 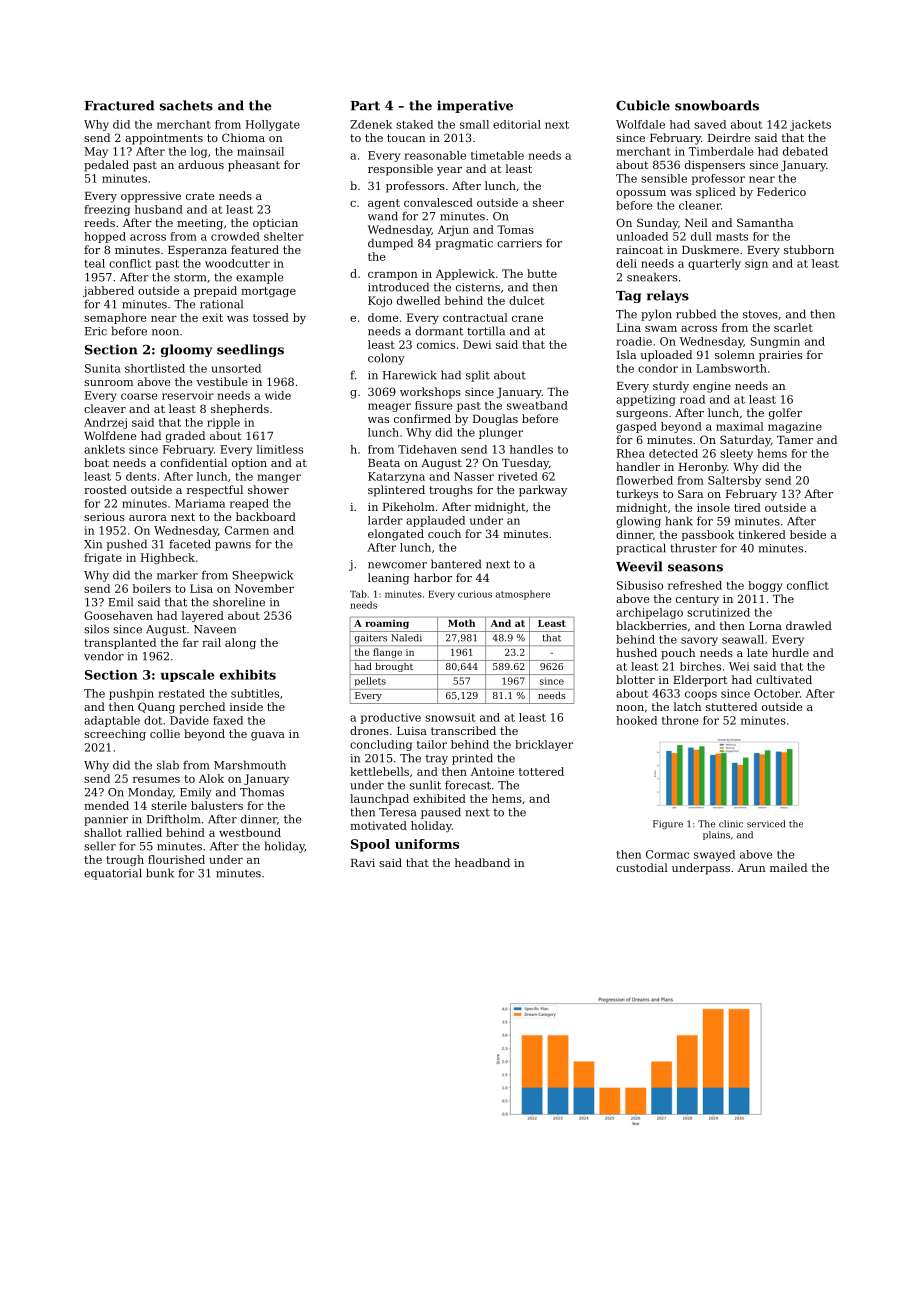 What do you see at coordinates (278, 395) in the screenshot?
I see `wide` at bounding box center [278, 395].
